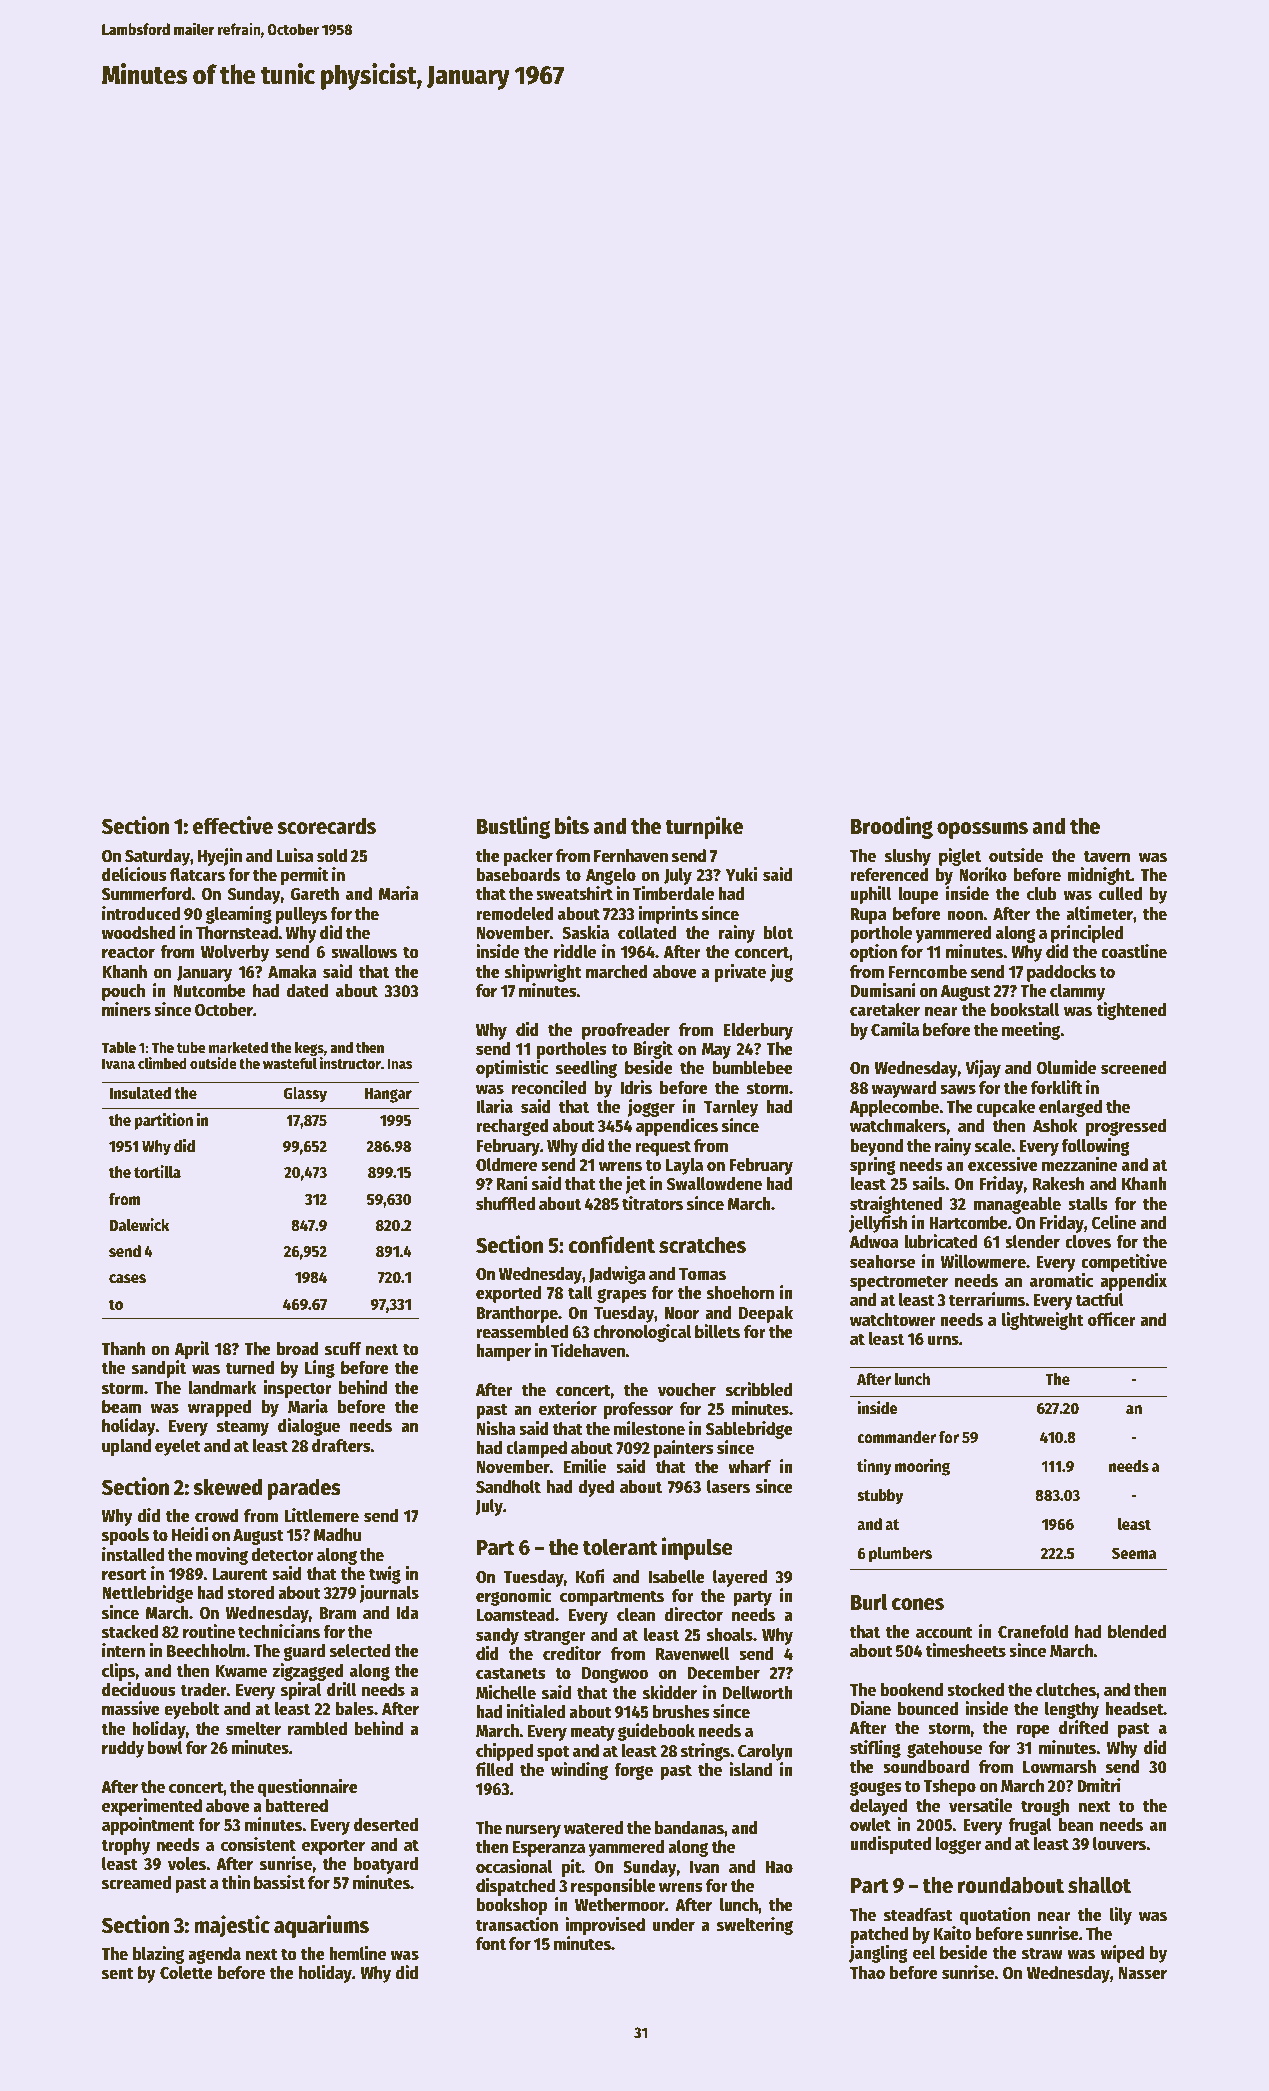 The height and width of the screenshot is (2091, 1269). Describe the element at coordinates (651, 1108) in the screenshot. I see `jogger` at that location.
